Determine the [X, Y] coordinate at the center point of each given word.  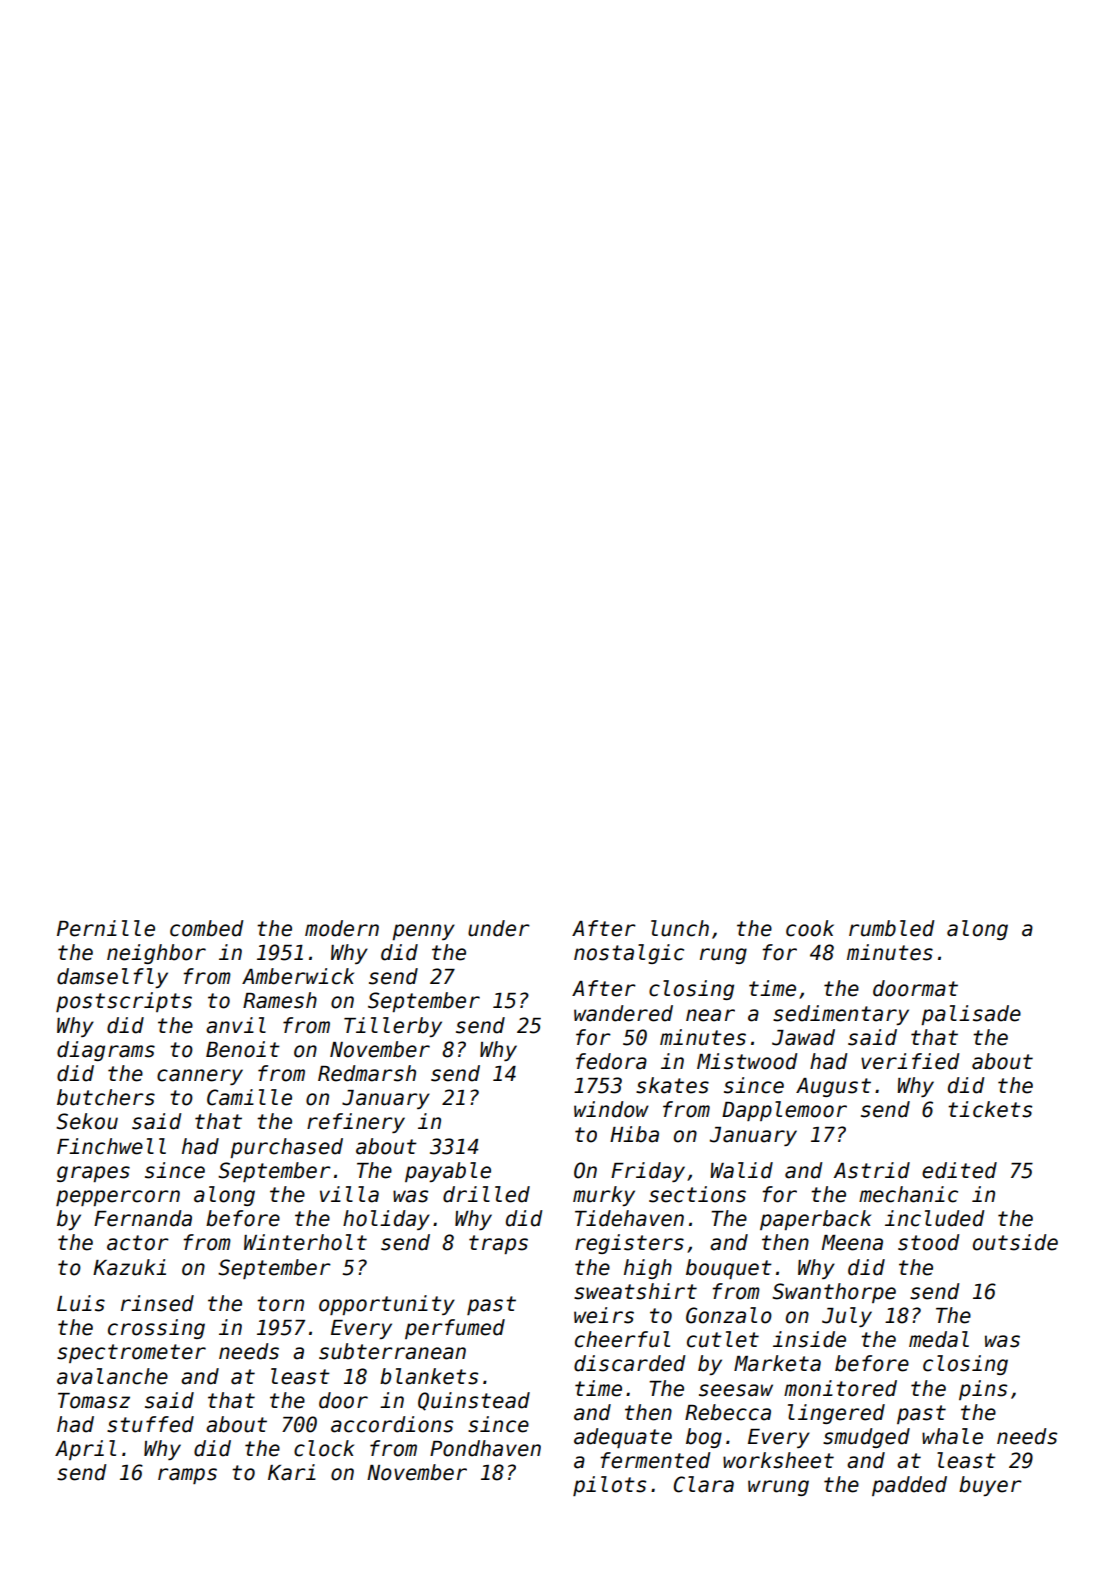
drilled [486, 1194]
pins [983, 1390]
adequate [623, 1438]
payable [448, 1172]
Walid [742, 1170]
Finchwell [111, 1146]
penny [423, 932]
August [833, 1087]
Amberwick [298, 976]
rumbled [892, 928]
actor [138, 1243]
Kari [292, 1472]
